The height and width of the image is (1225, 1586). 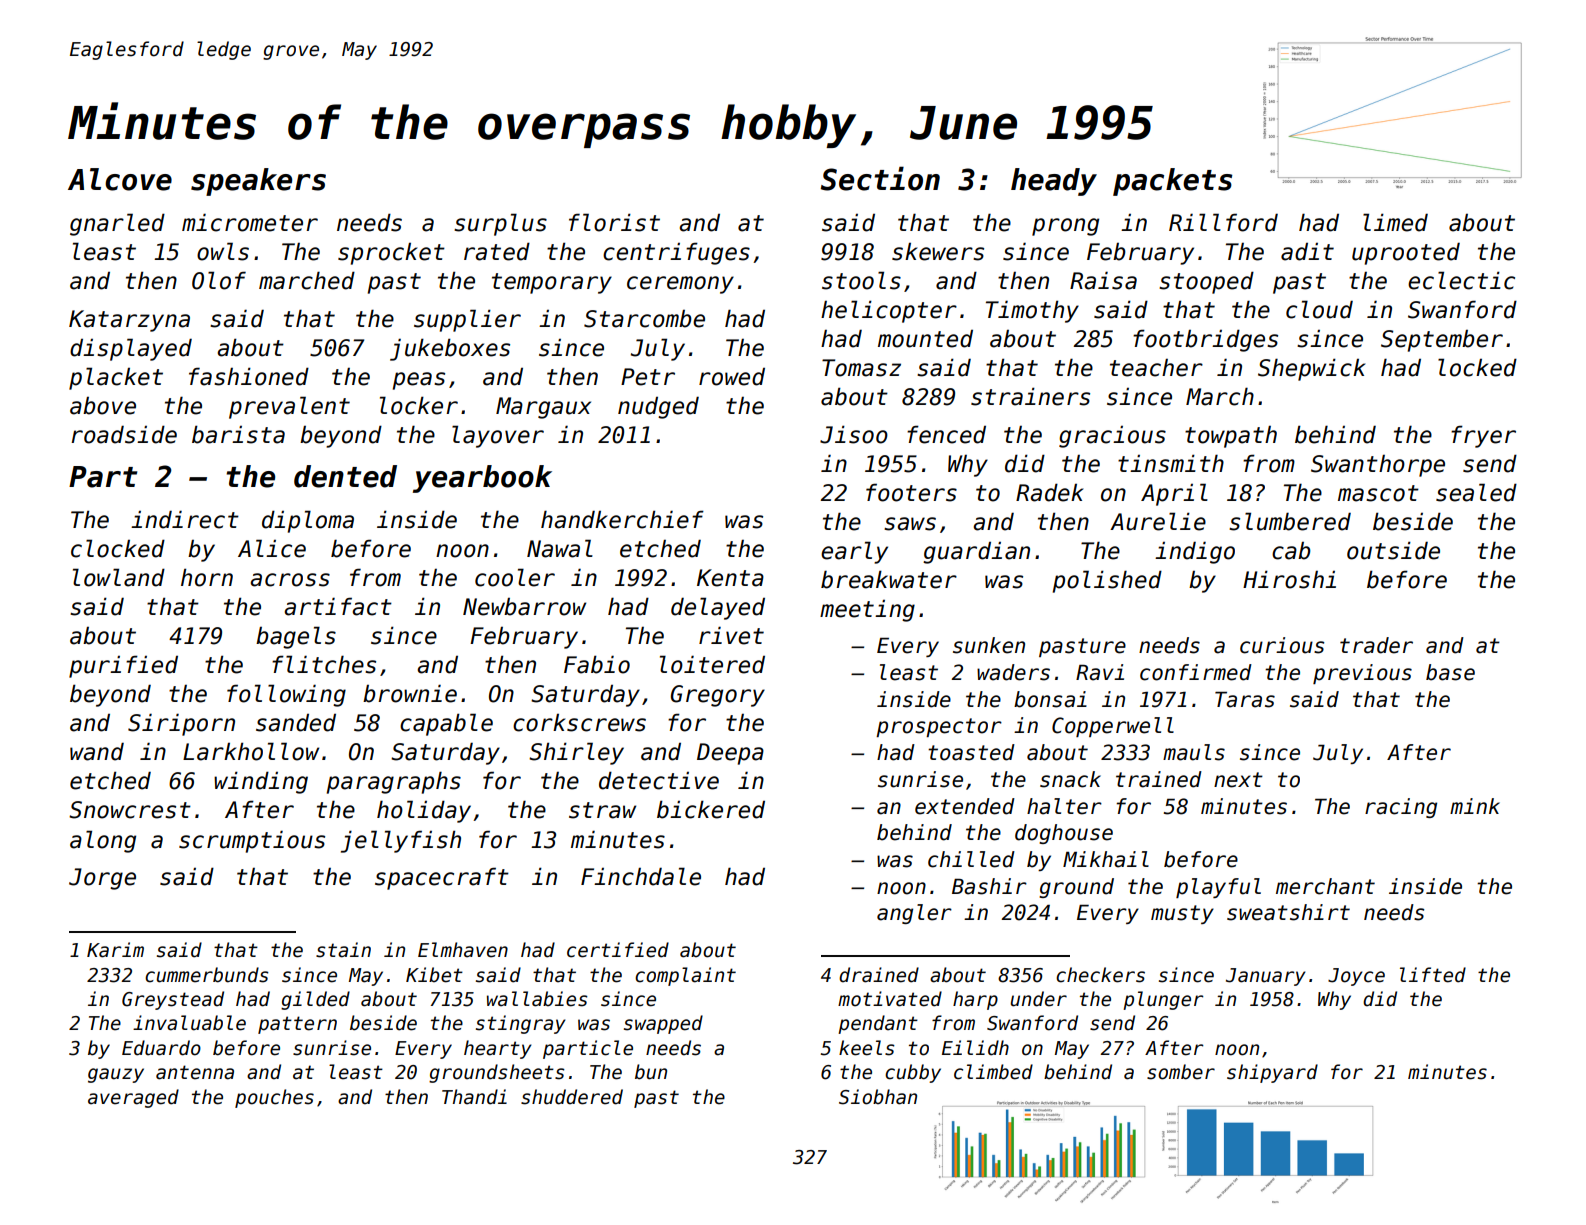 What do you see at coordinates (1181, 1072) in the image?
I see `somber` at bounding box center [1181, 1072].
